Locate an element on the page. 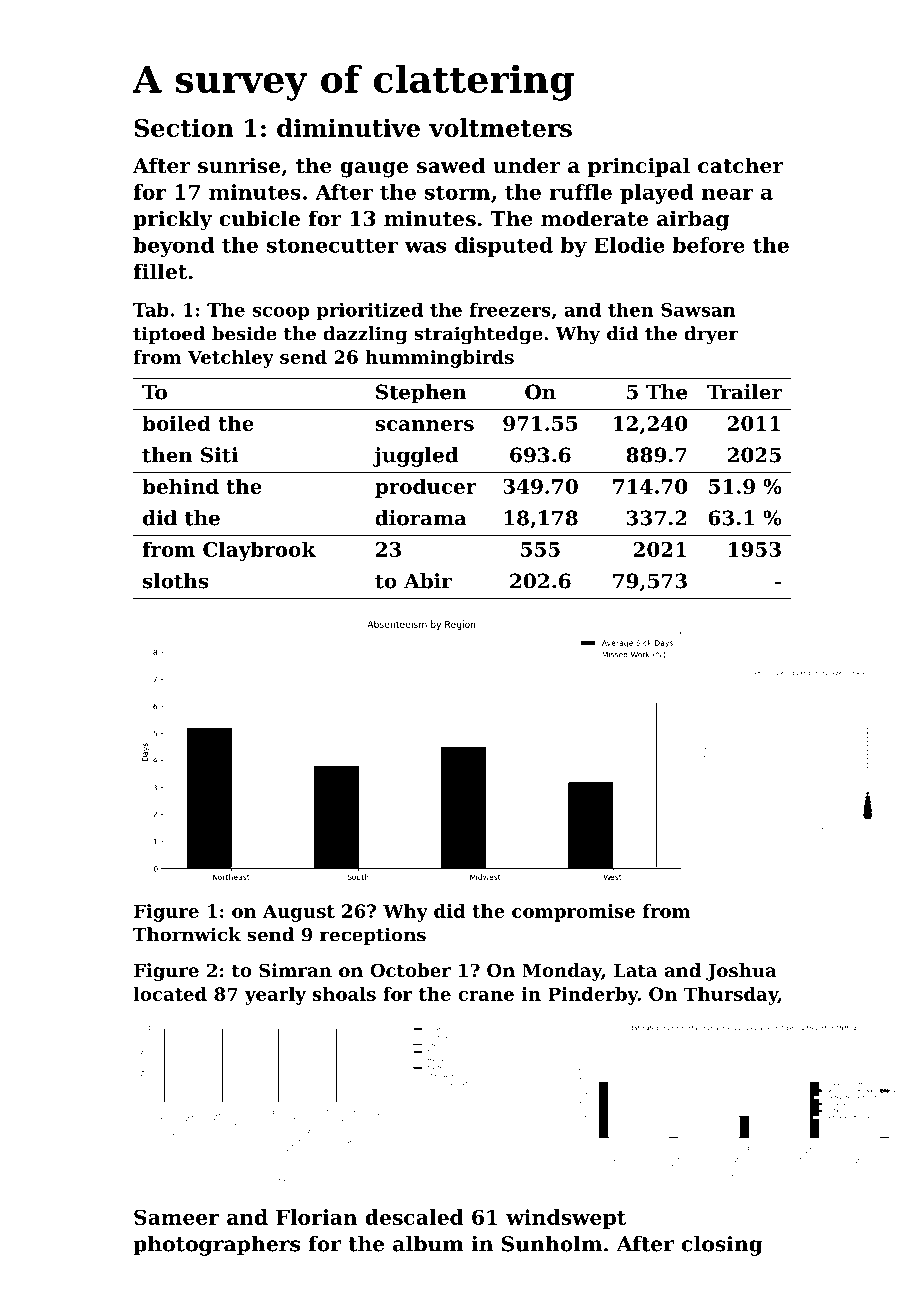  dryer is located at coordinates (711, 335).
